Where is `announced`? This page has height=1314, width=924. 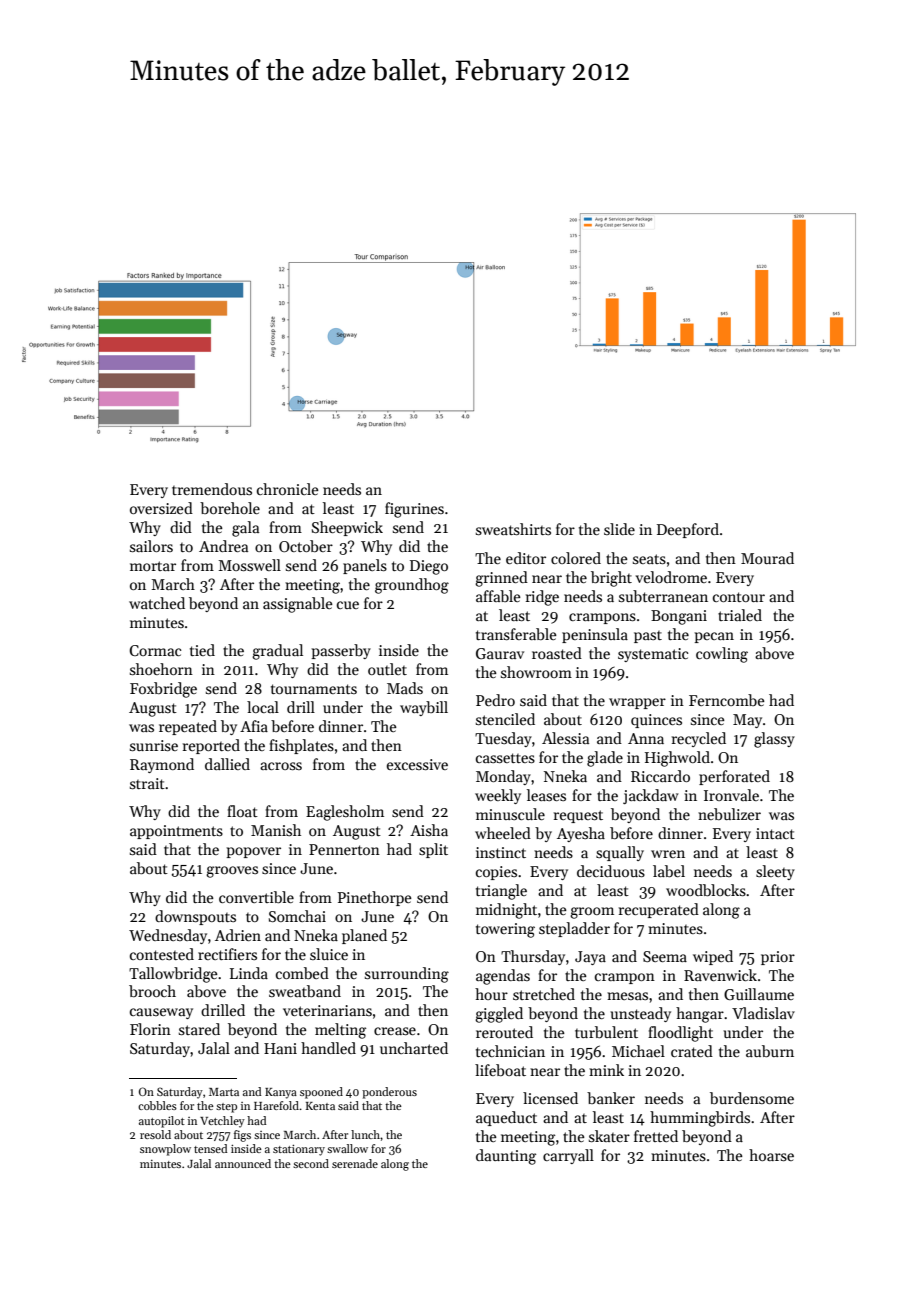 announced is located at coordinates (243, 1163).
